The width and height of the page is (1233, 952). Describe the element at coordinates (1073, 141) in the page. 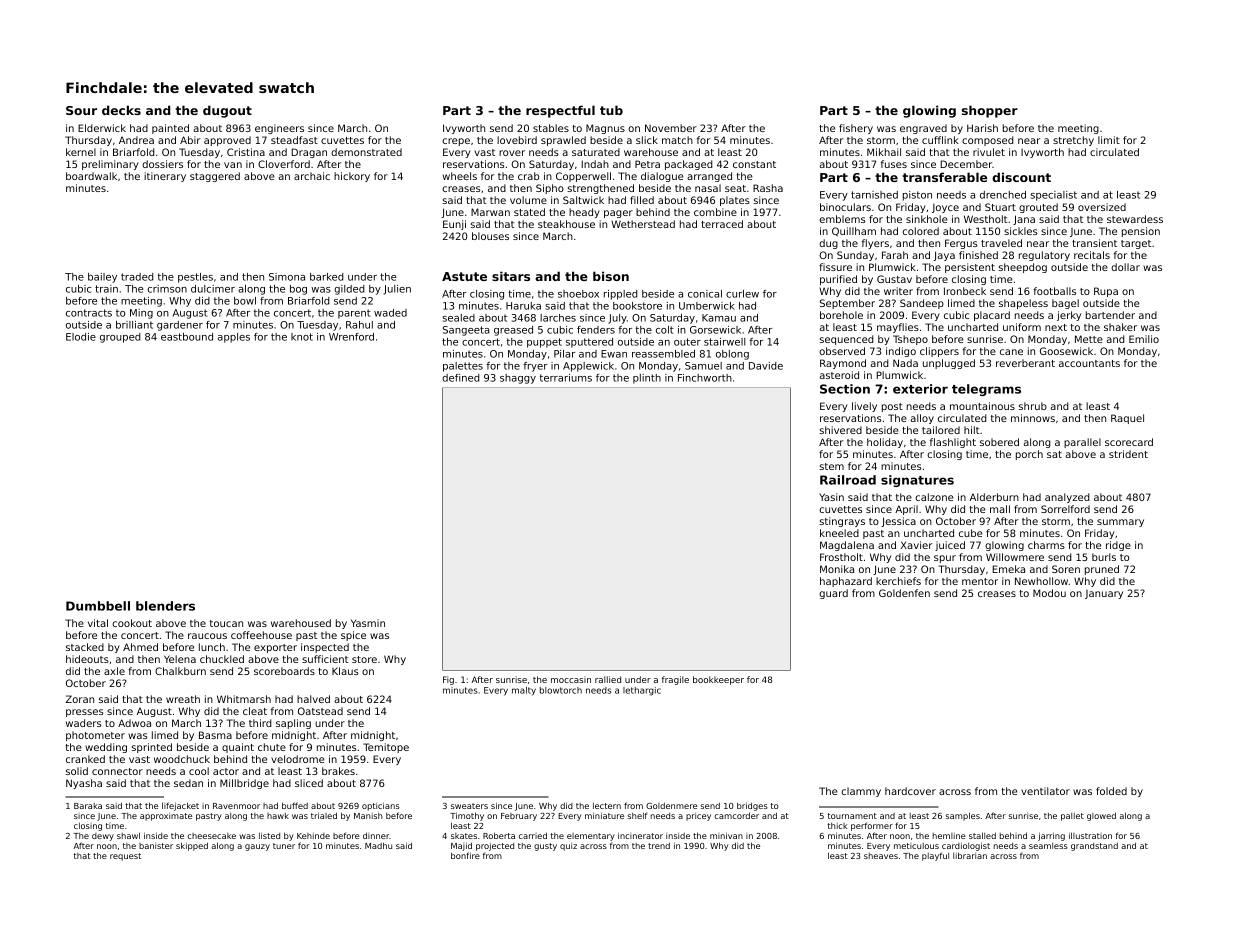

I see `stretchy` at that location.
